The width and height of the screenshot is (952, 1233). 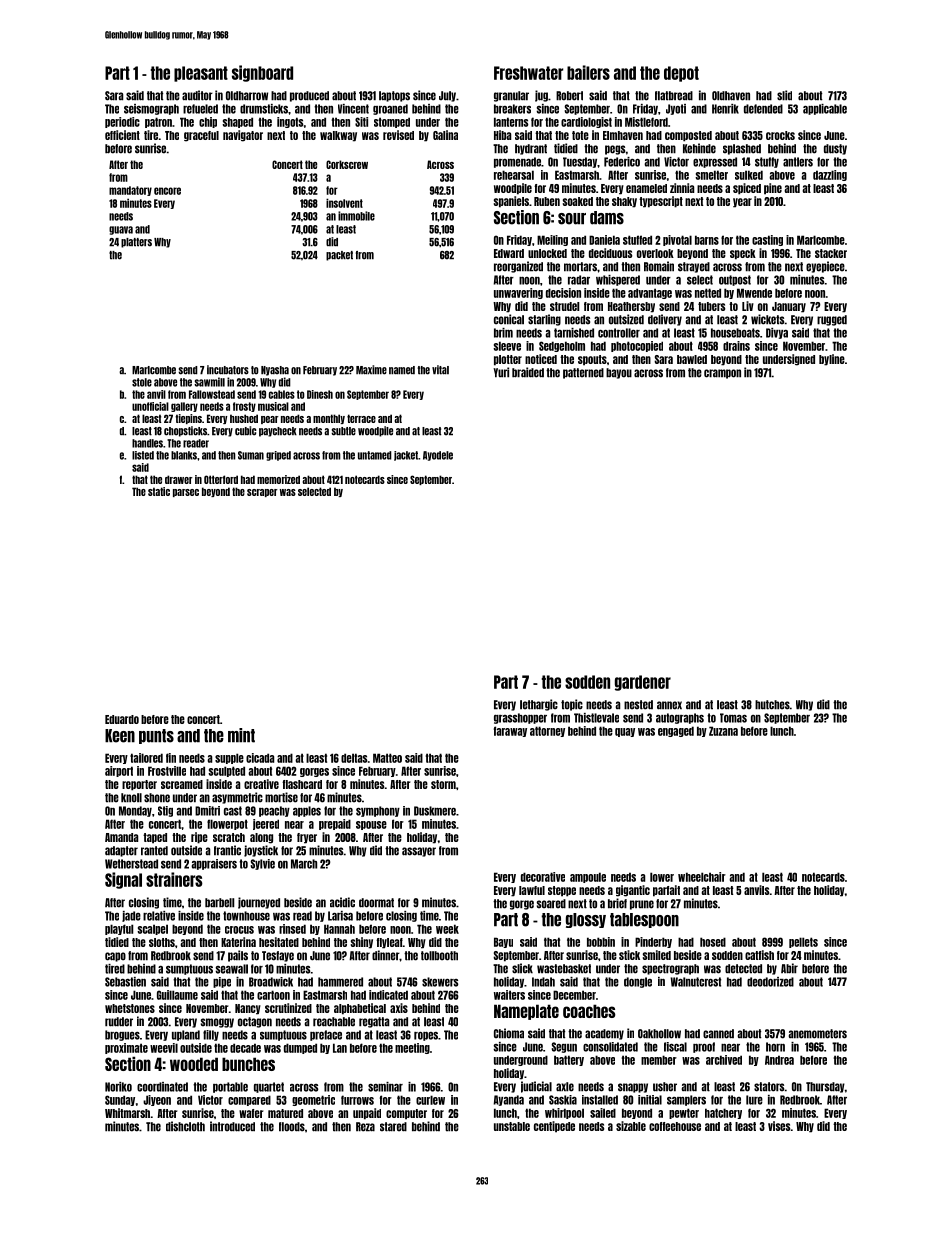 I want to click on wheelchair, so click(x=702, y=877).
